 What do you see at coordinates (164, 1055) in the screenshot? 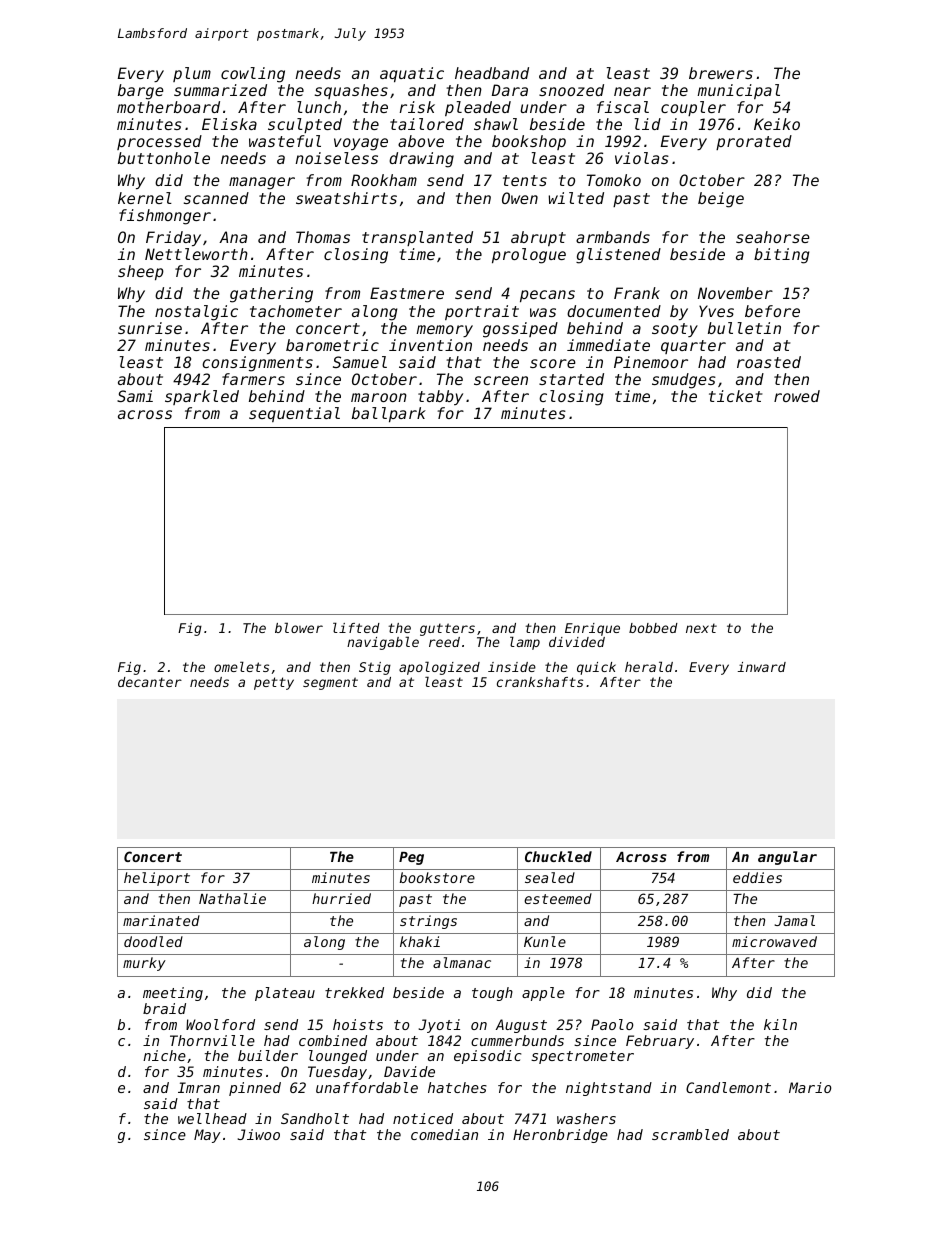
I see `niche` at bounding box center [164, 1055].
